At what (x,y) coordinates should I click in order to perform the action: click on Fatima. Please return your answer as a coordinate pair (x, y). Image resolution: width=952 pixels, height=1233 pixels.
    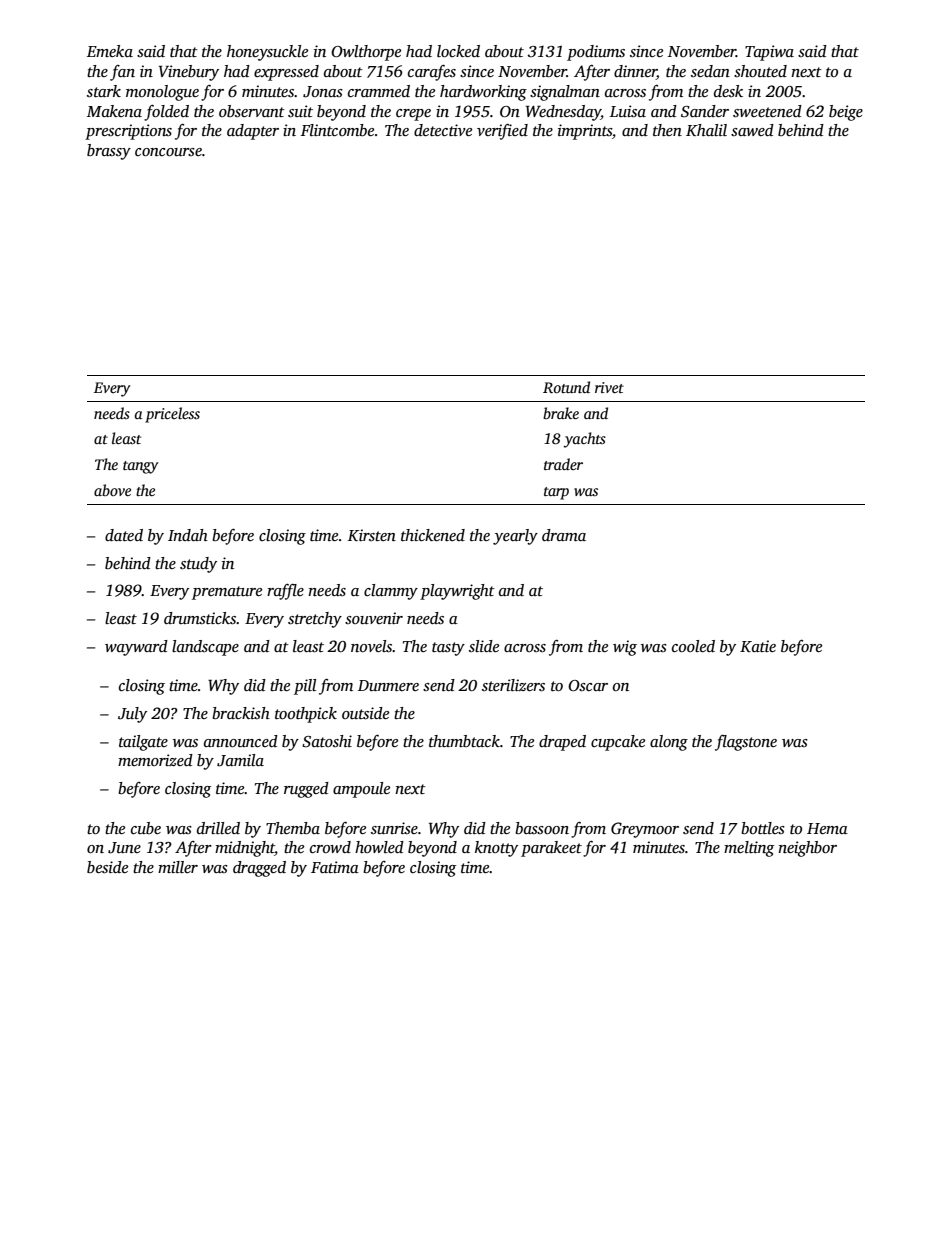
    Looking at the image, I should click on (335, 867).
